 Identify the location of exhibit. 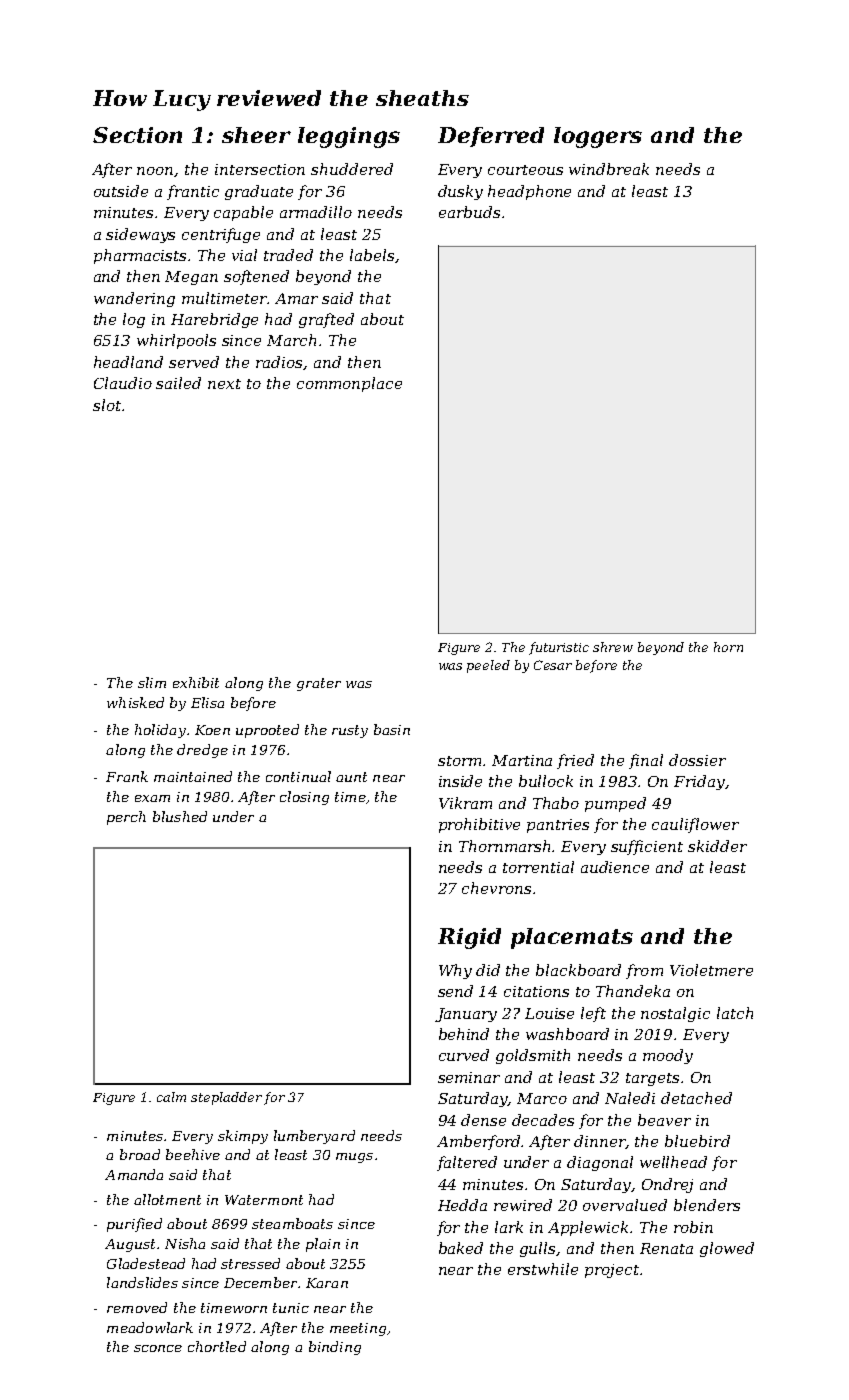
(196, 682).
